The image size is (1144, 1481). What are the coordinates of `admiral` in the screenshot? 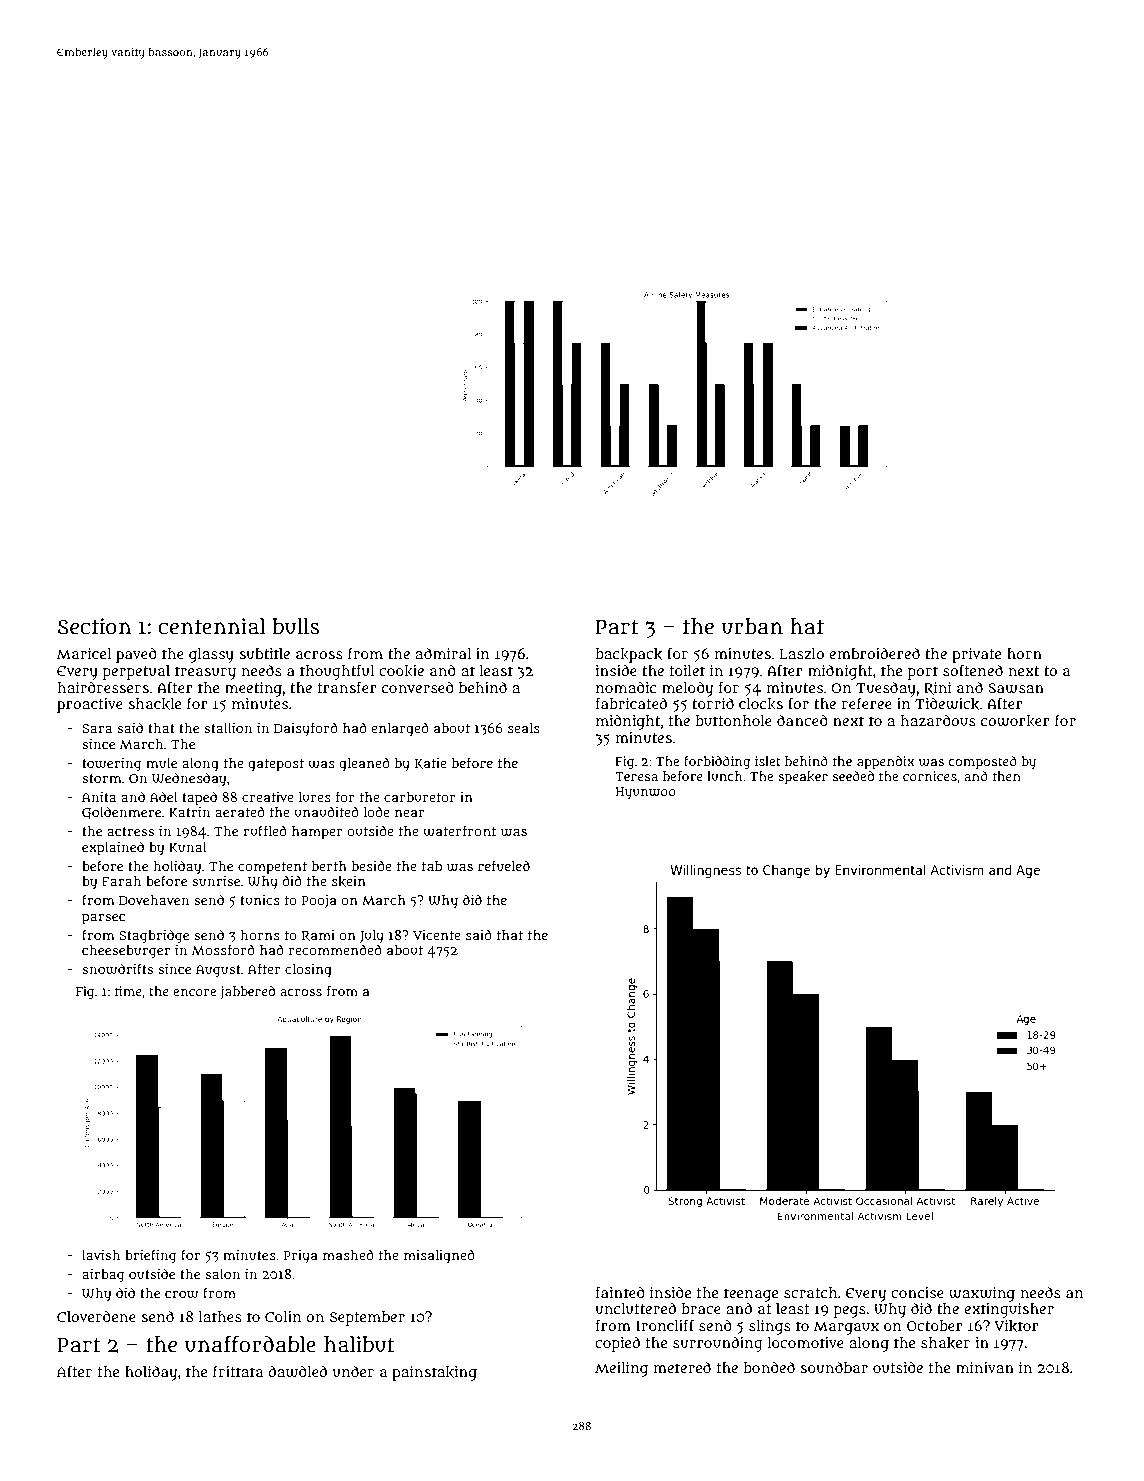 It's located at (443, 653).
